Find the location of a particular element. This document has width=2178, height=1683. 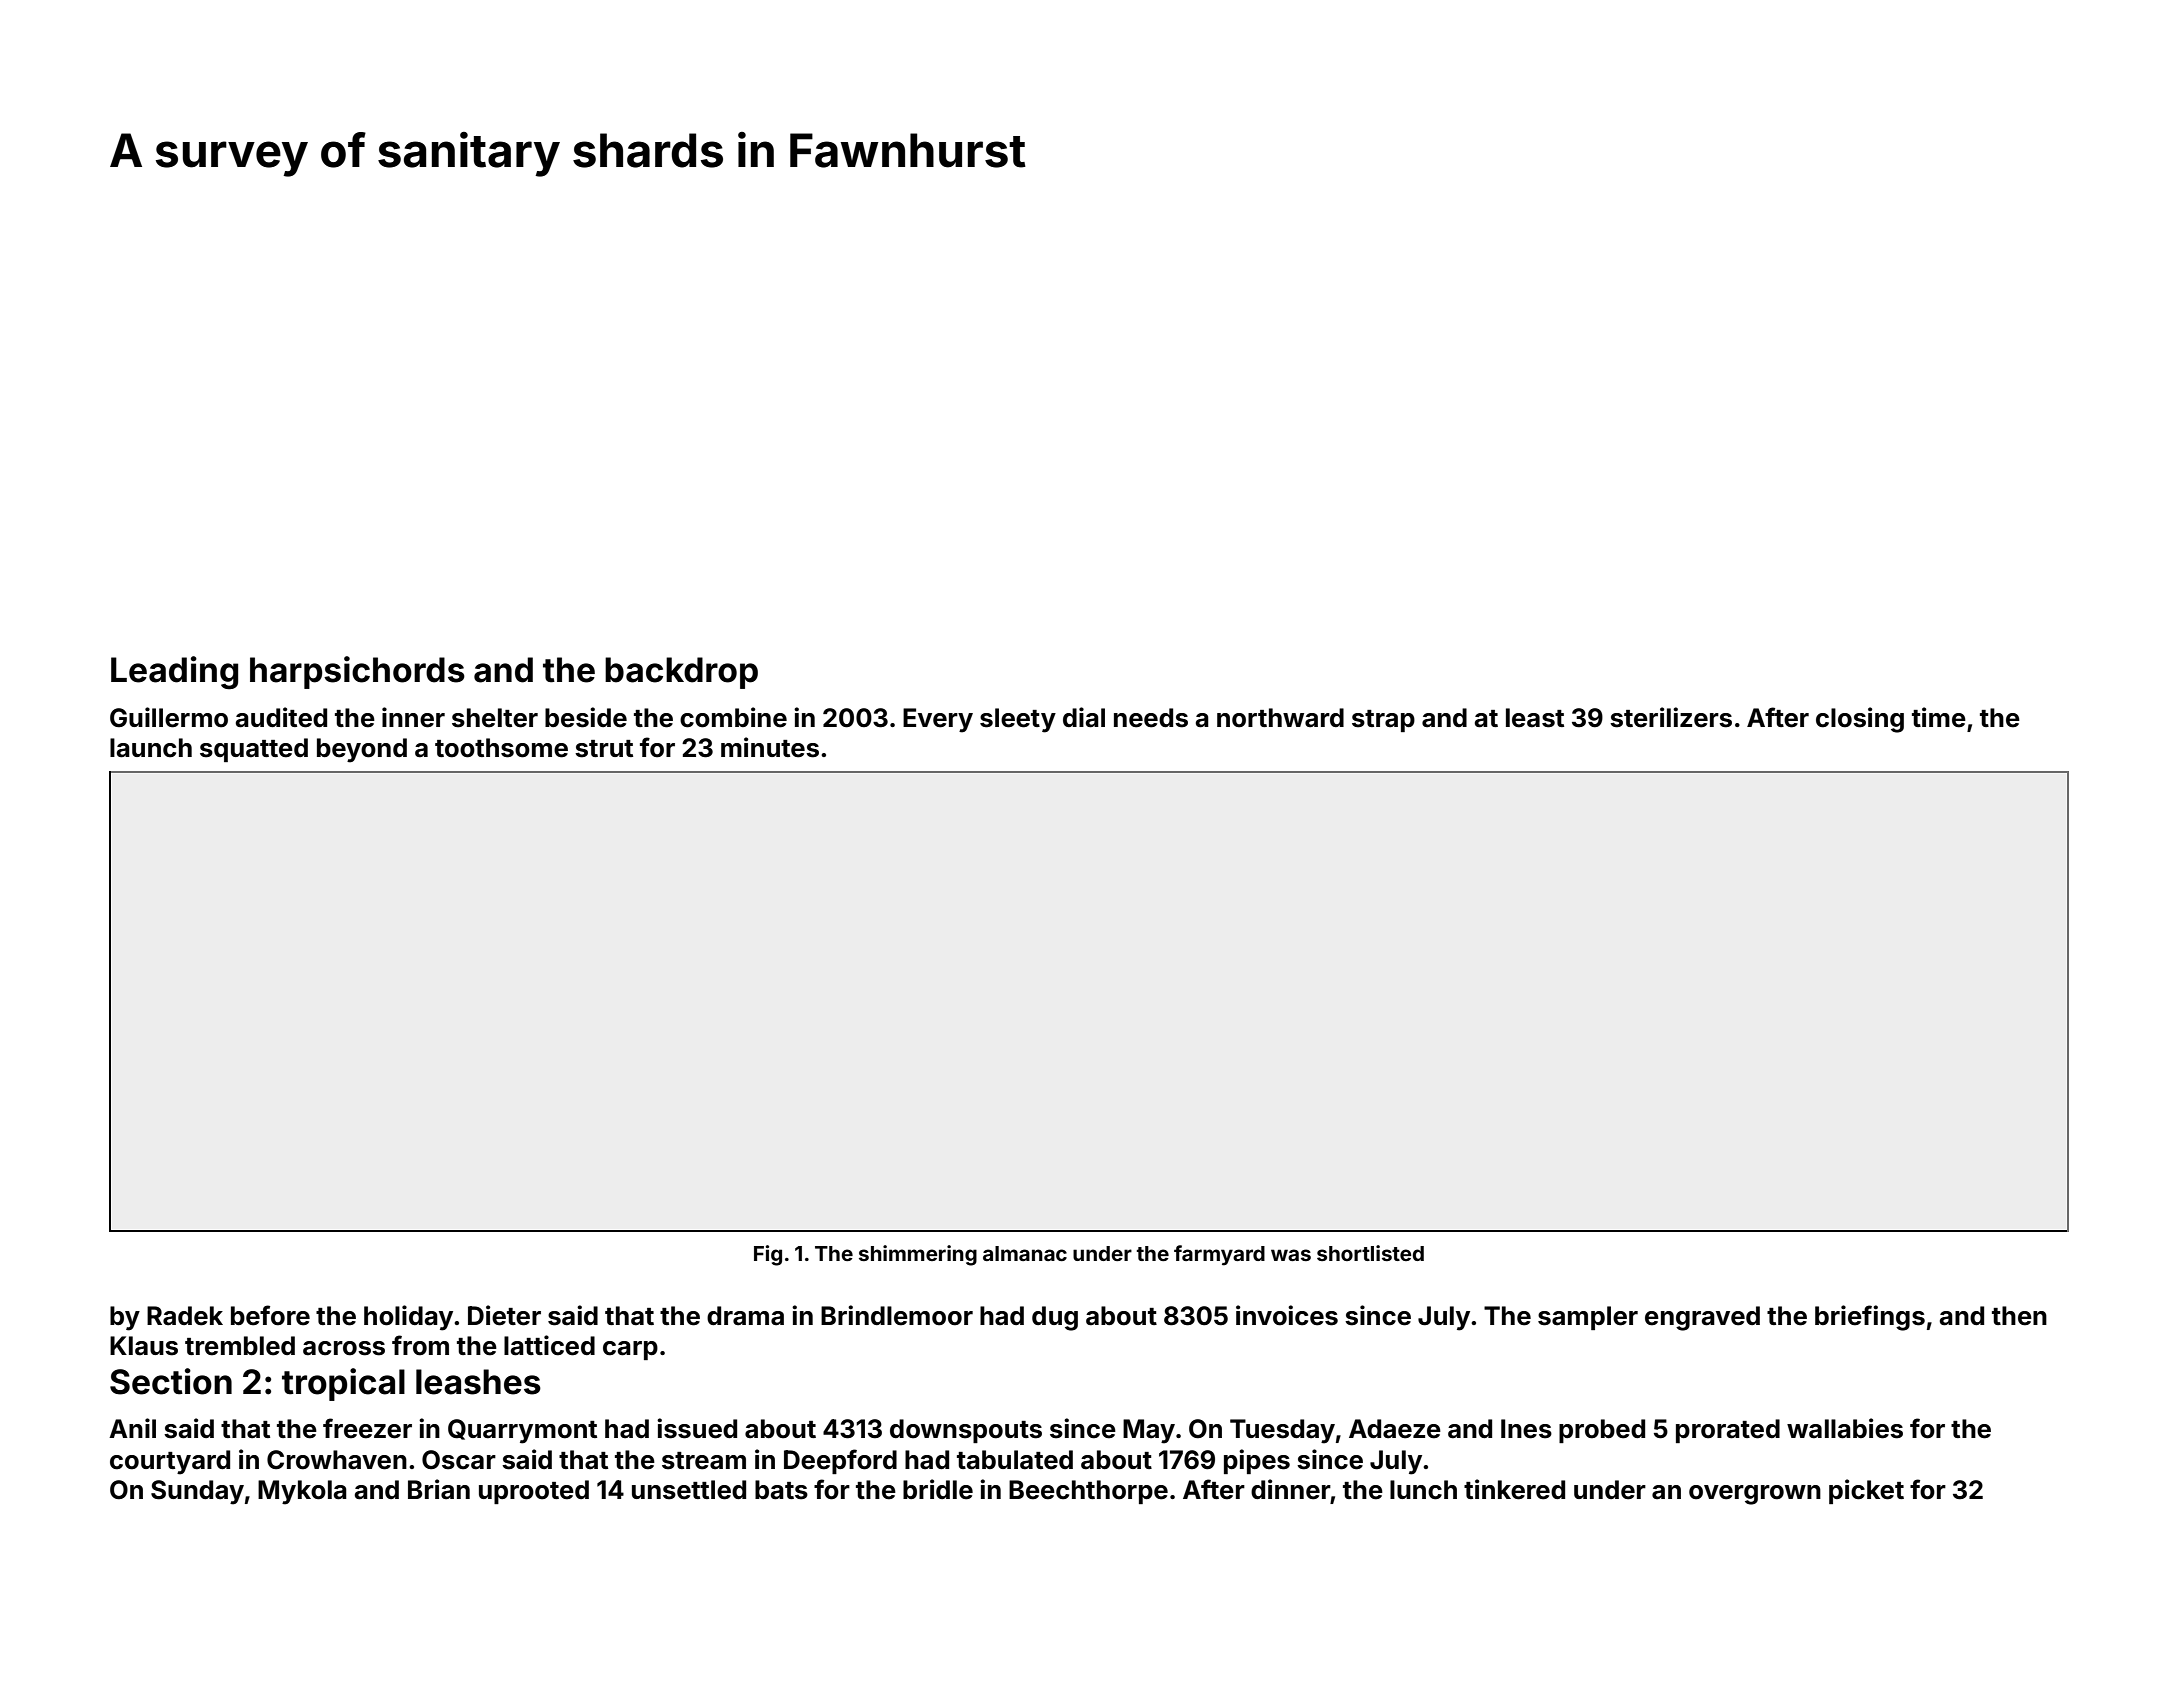

sleety is located at coordinates (1018, 720).
